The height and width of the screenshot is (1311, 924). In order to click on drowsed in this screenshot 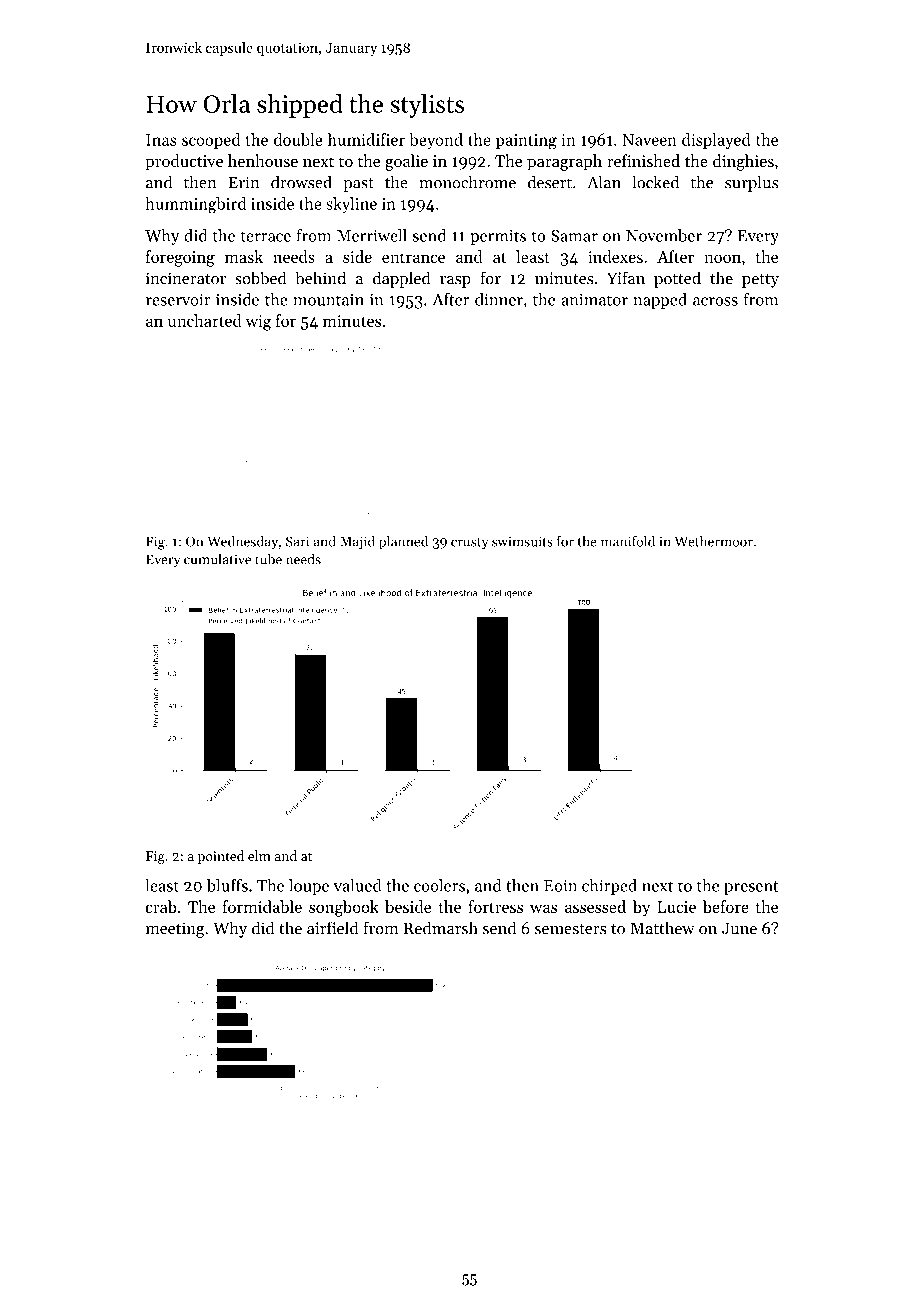, I will do `click(301, 182)`.
